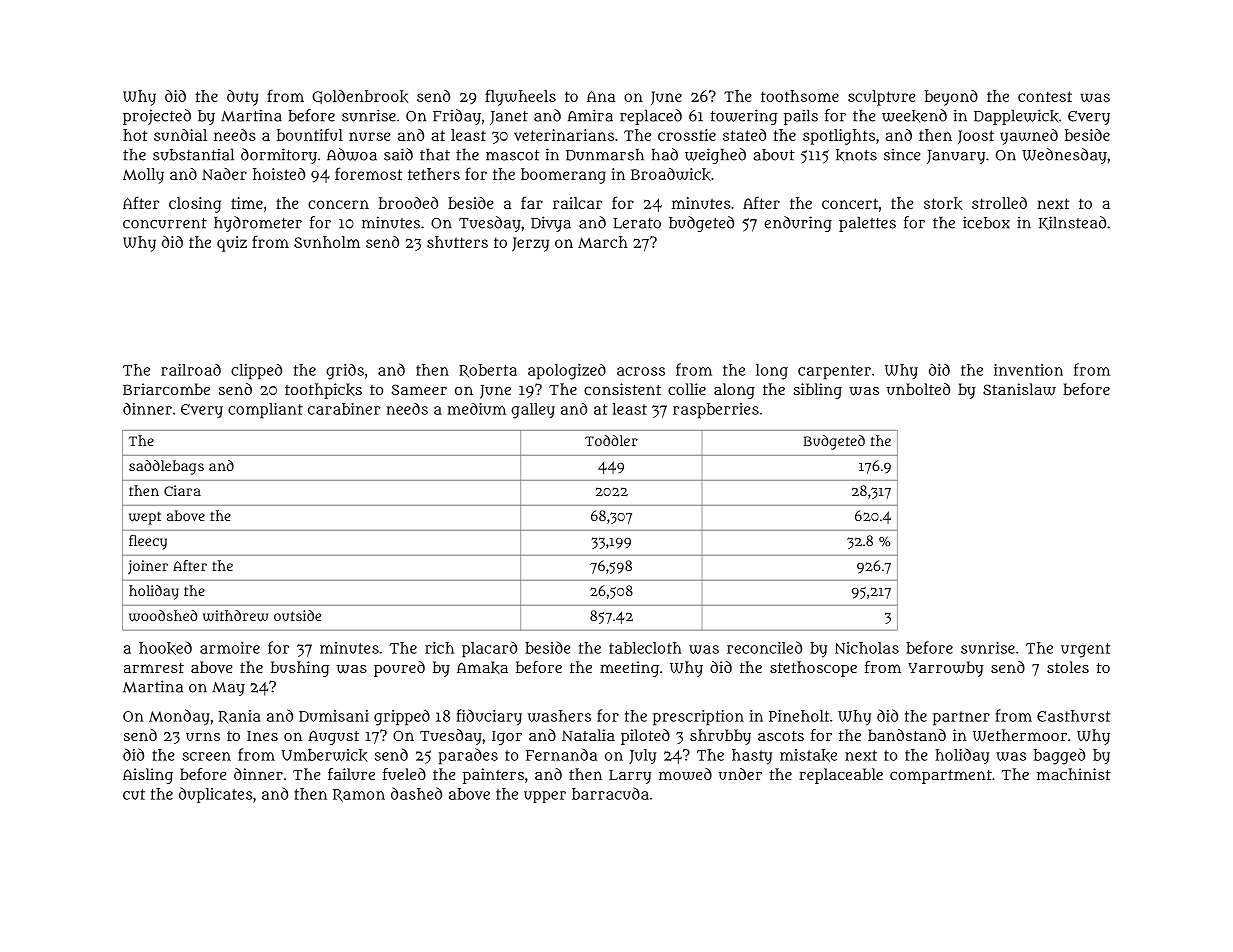 The height and width of the screenshot is (952, 1233). What do you see at coordinates (360, 97) in the screenshot?
I see `Goldenbrook` at bounding box center [360, 97].
